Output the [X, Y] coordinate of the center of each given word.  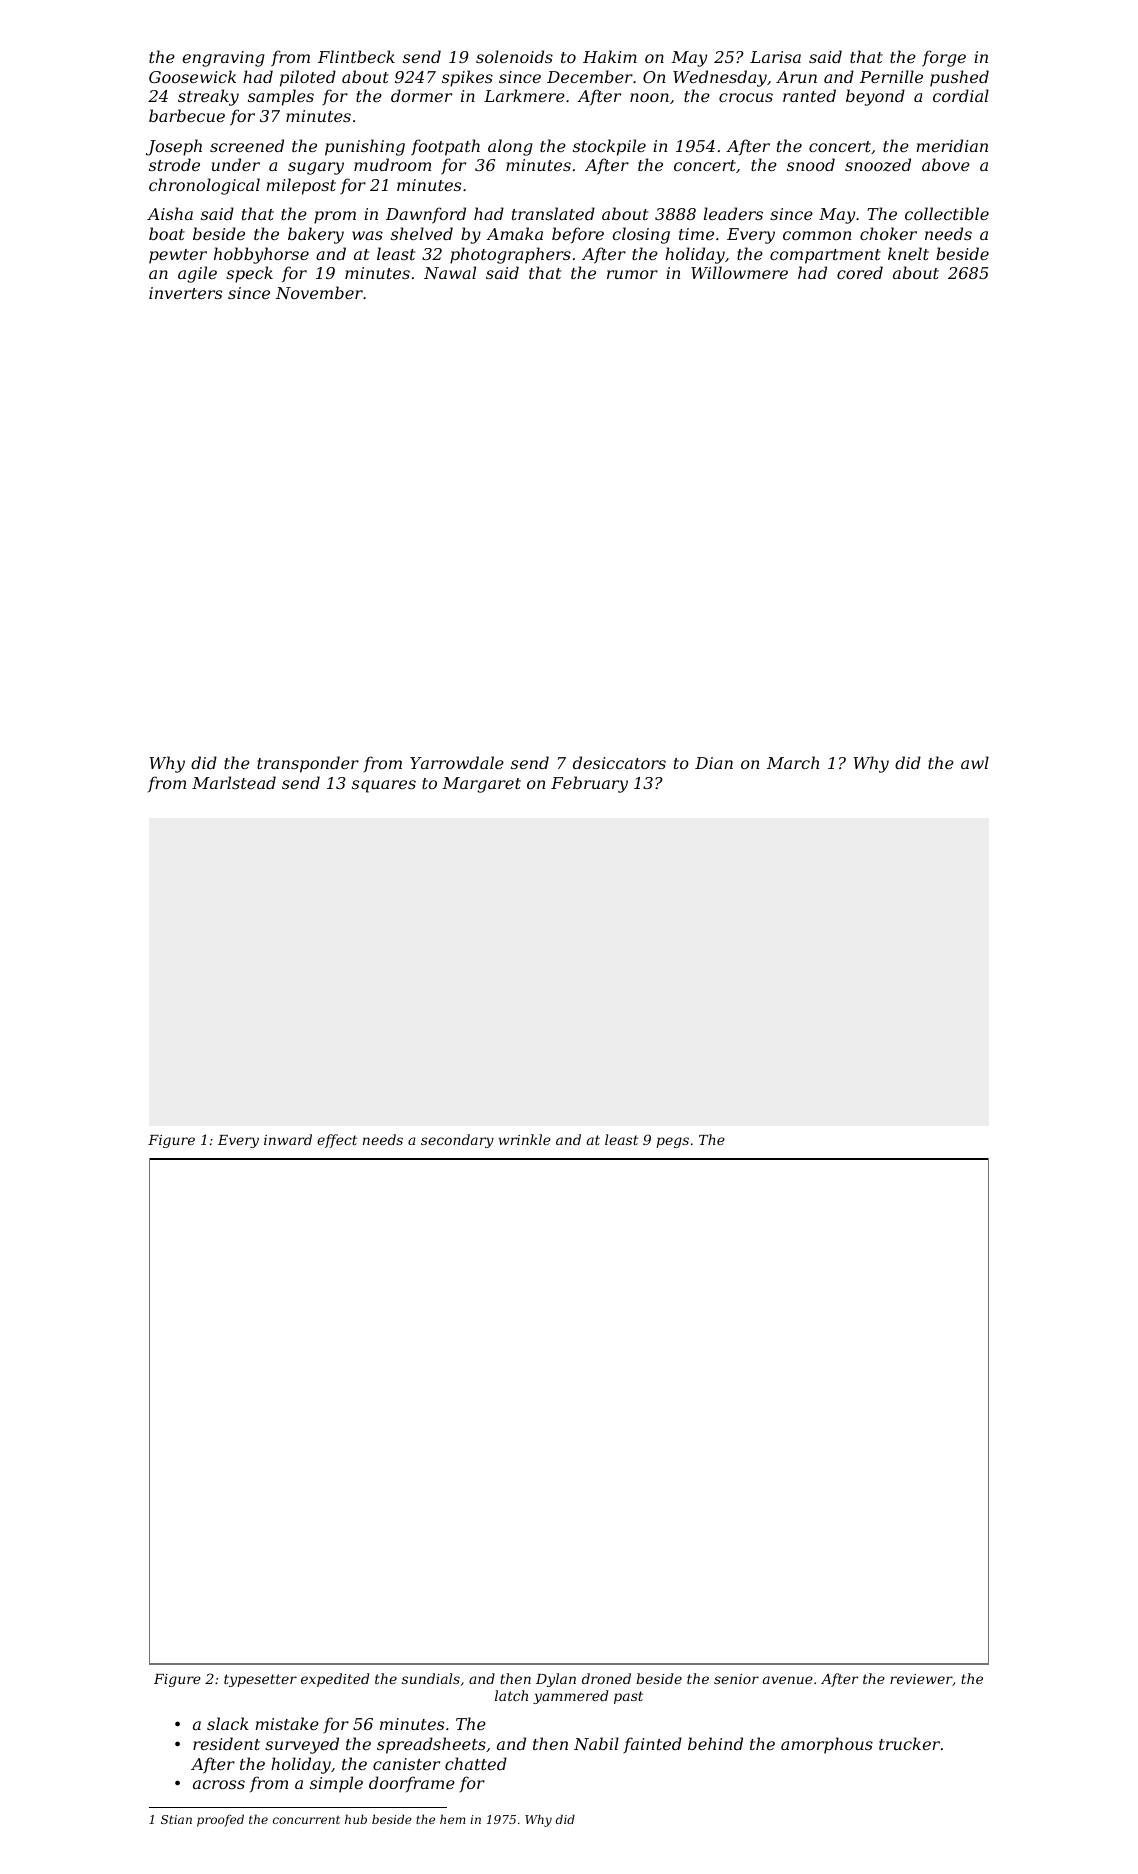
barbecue [187, 115]
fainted [652, 1745]
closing [641, 235]
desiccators [619, 762]
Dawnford [426, 215]
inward [288, 1139]
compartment [825, 256]
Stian [176, 1819]
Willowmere [739, 272]
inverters [185, 293]
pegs [672, 1142]
